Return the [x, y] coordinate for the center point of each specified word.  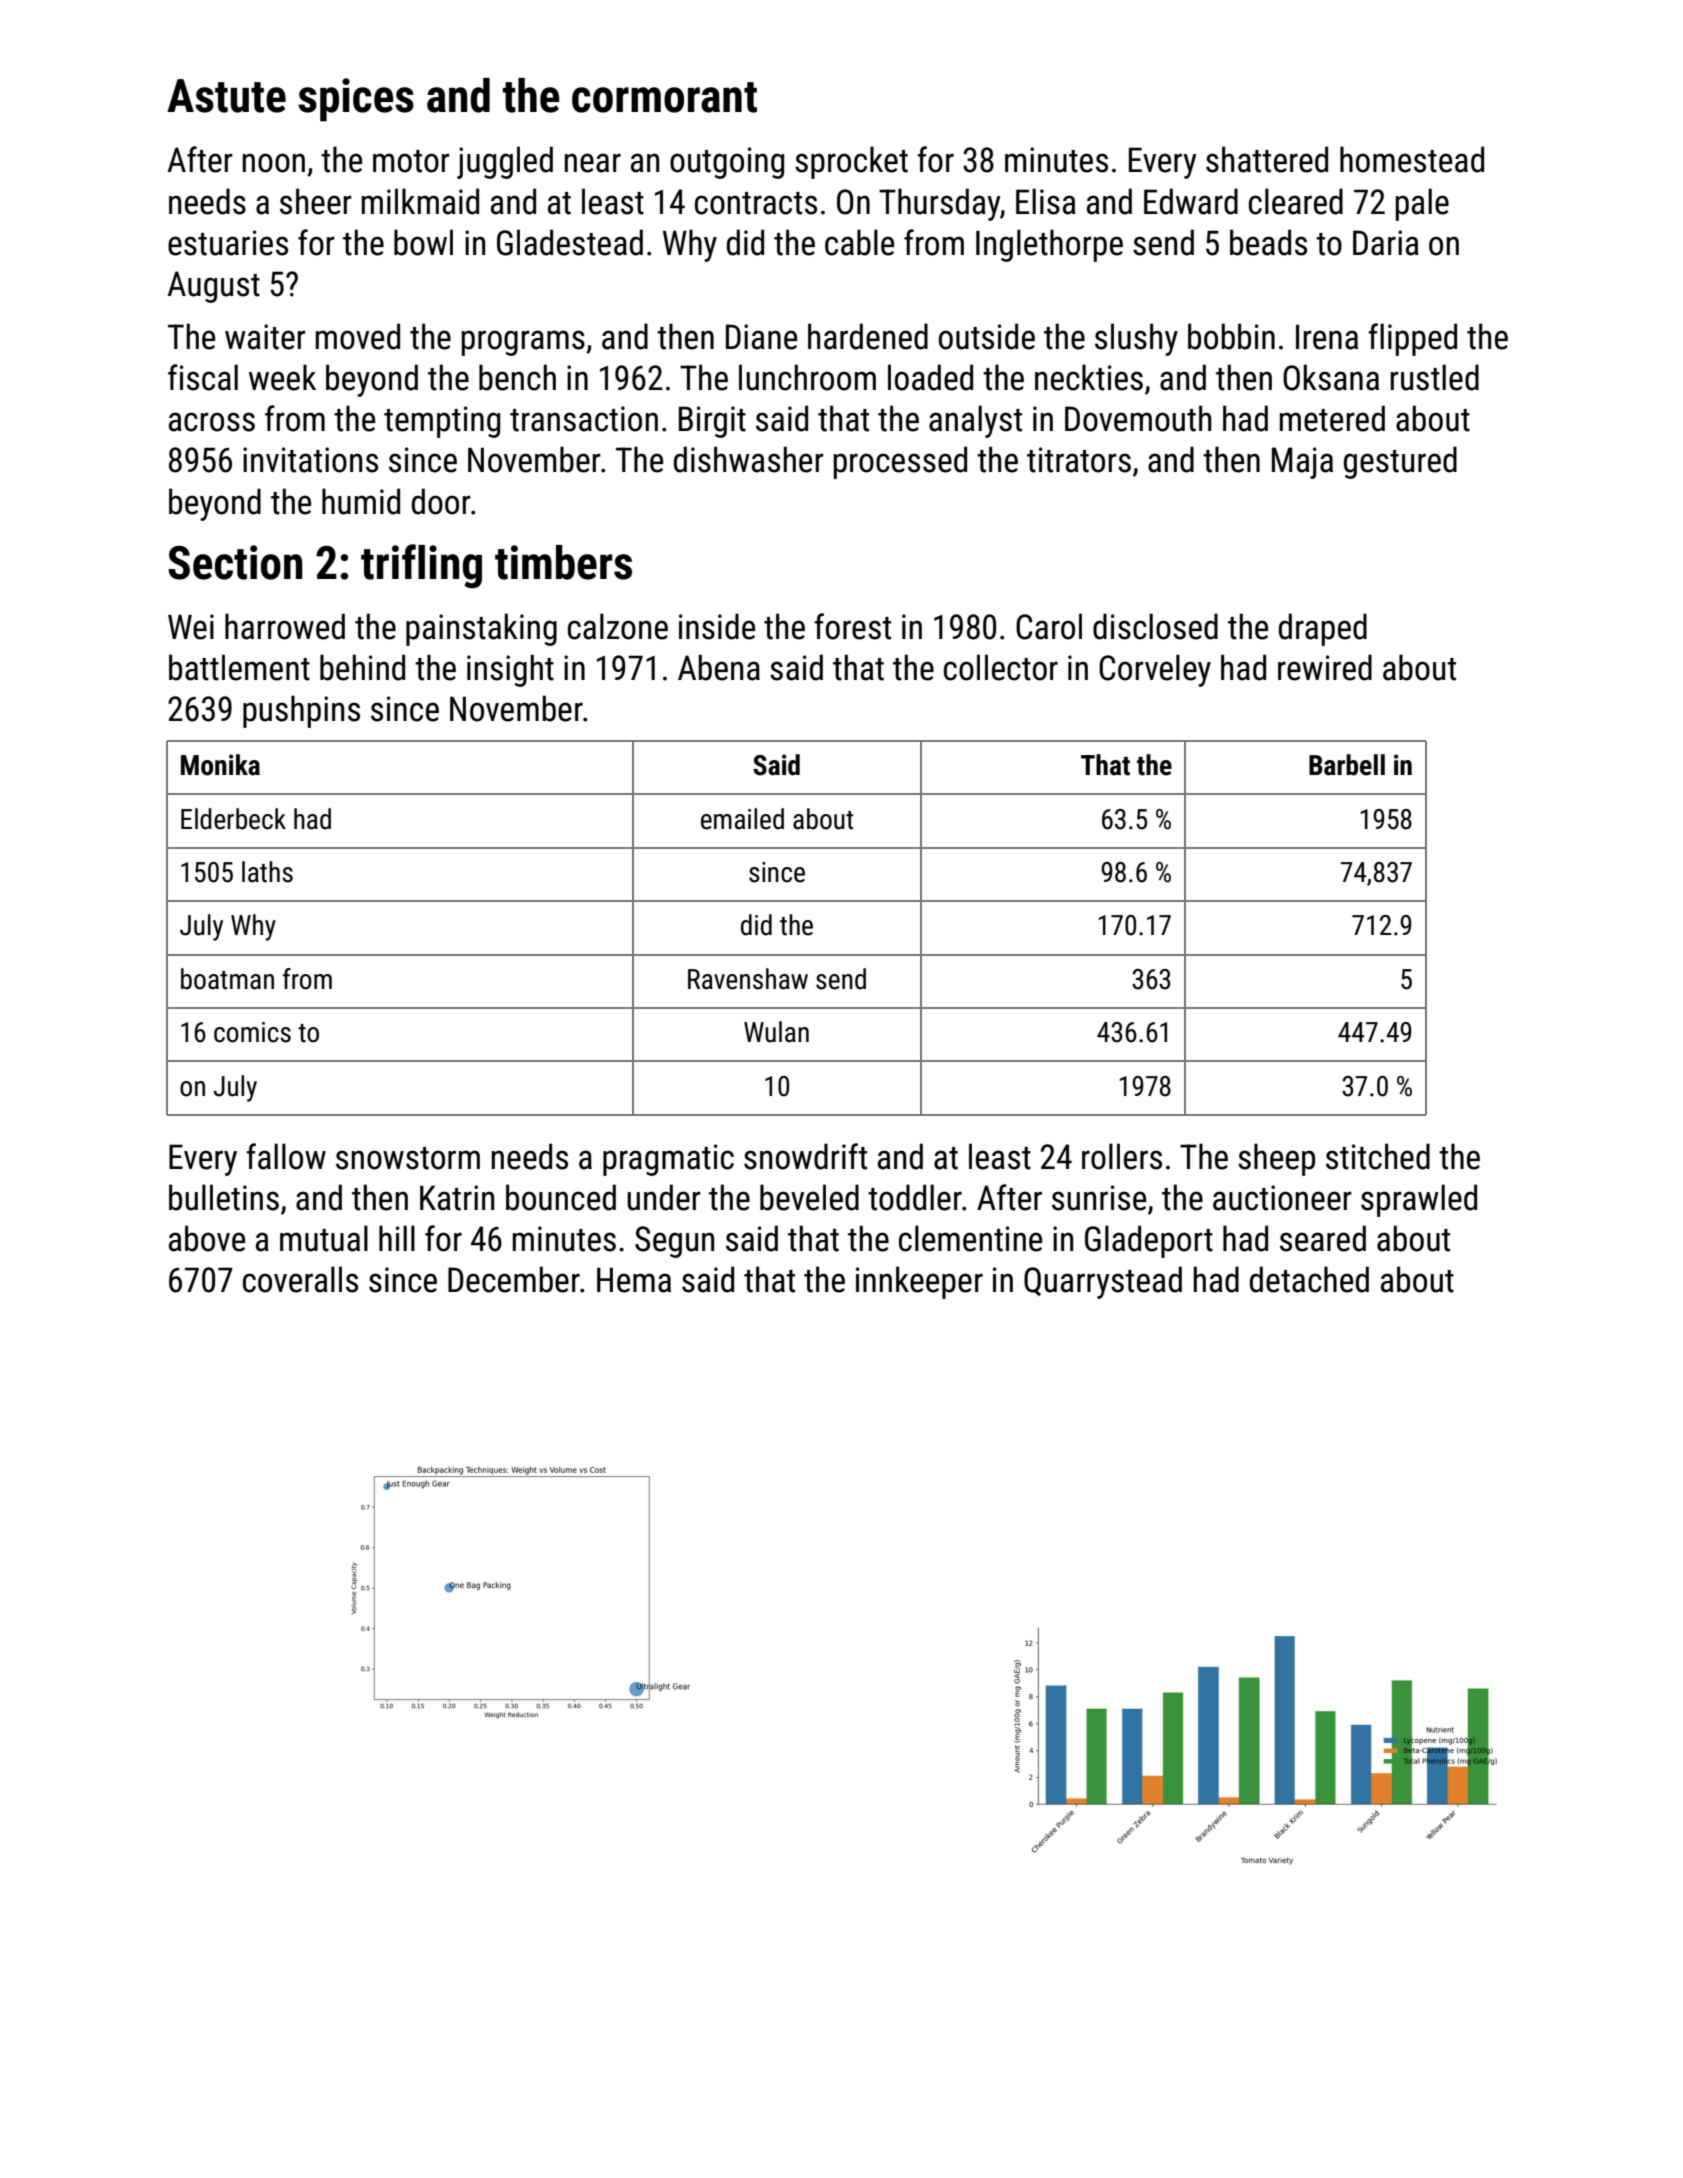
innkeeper [919, 1282]
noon [274, 163]
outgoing [727, 163]
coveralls [300, 1279]
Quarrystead [1103, 1282]
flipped [1412, 339]
